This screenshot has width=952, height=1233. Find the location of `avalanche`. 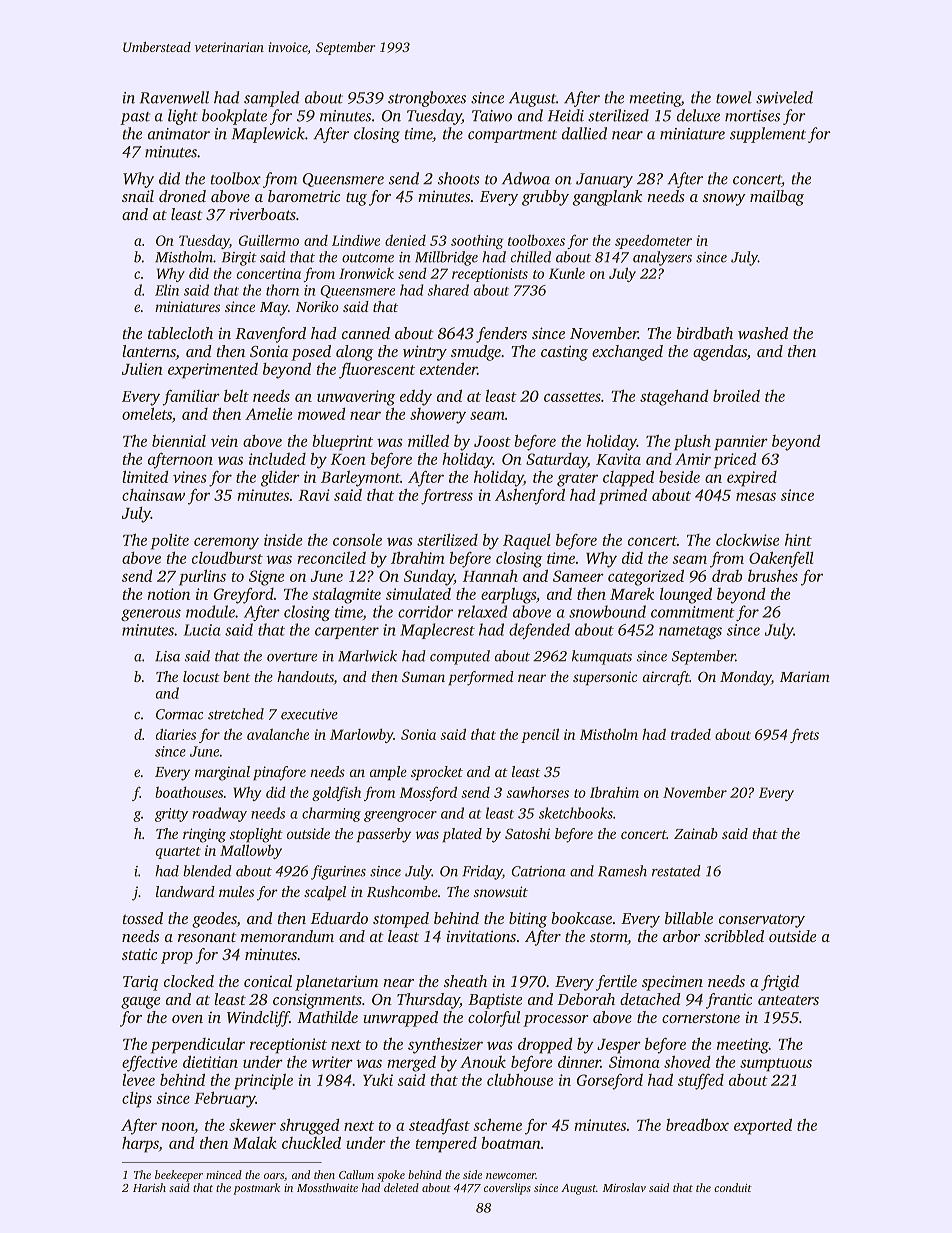

avalanche is located at coordinates (278, 734).
